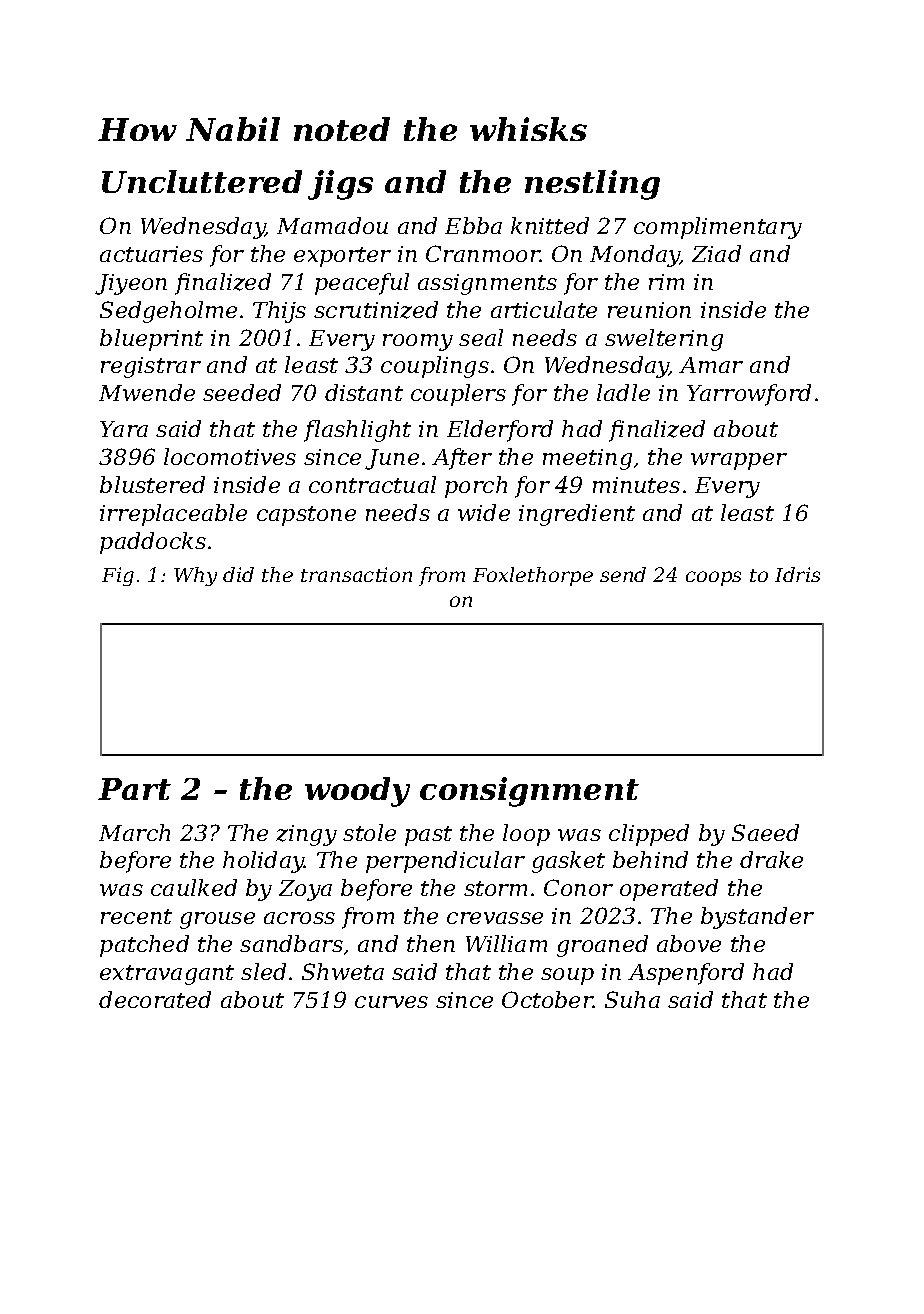 Image resolution: width=924 pixels, height=1314 pixels. I want to click on March, so click(134, 832).
